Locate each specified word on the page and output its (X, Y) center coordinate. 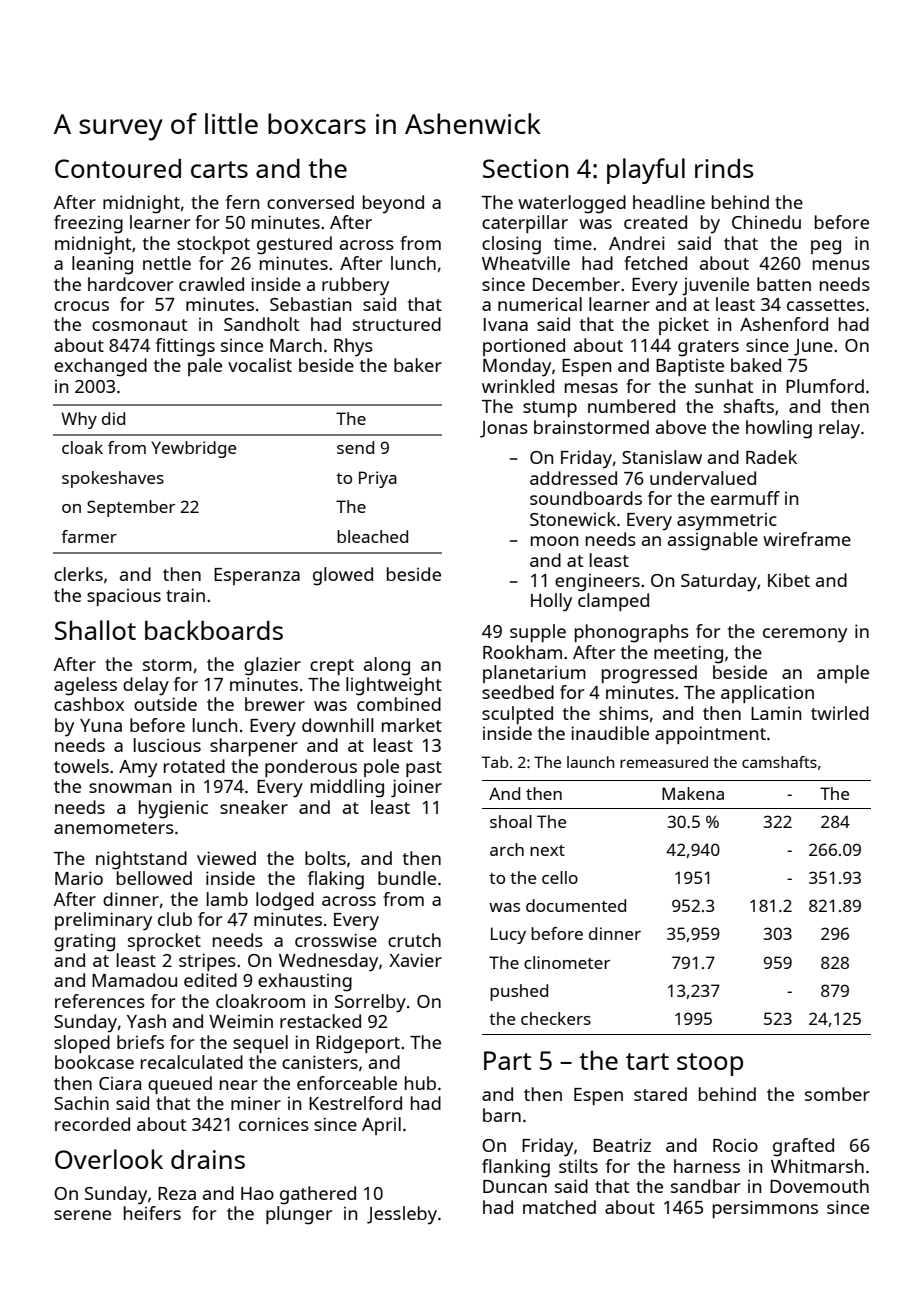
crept (332, 667)
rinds (724, 168)
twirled (840, 713)
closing (511, 245)
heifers (152, 1213)
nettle (167, 263)
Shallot (95, 630)
